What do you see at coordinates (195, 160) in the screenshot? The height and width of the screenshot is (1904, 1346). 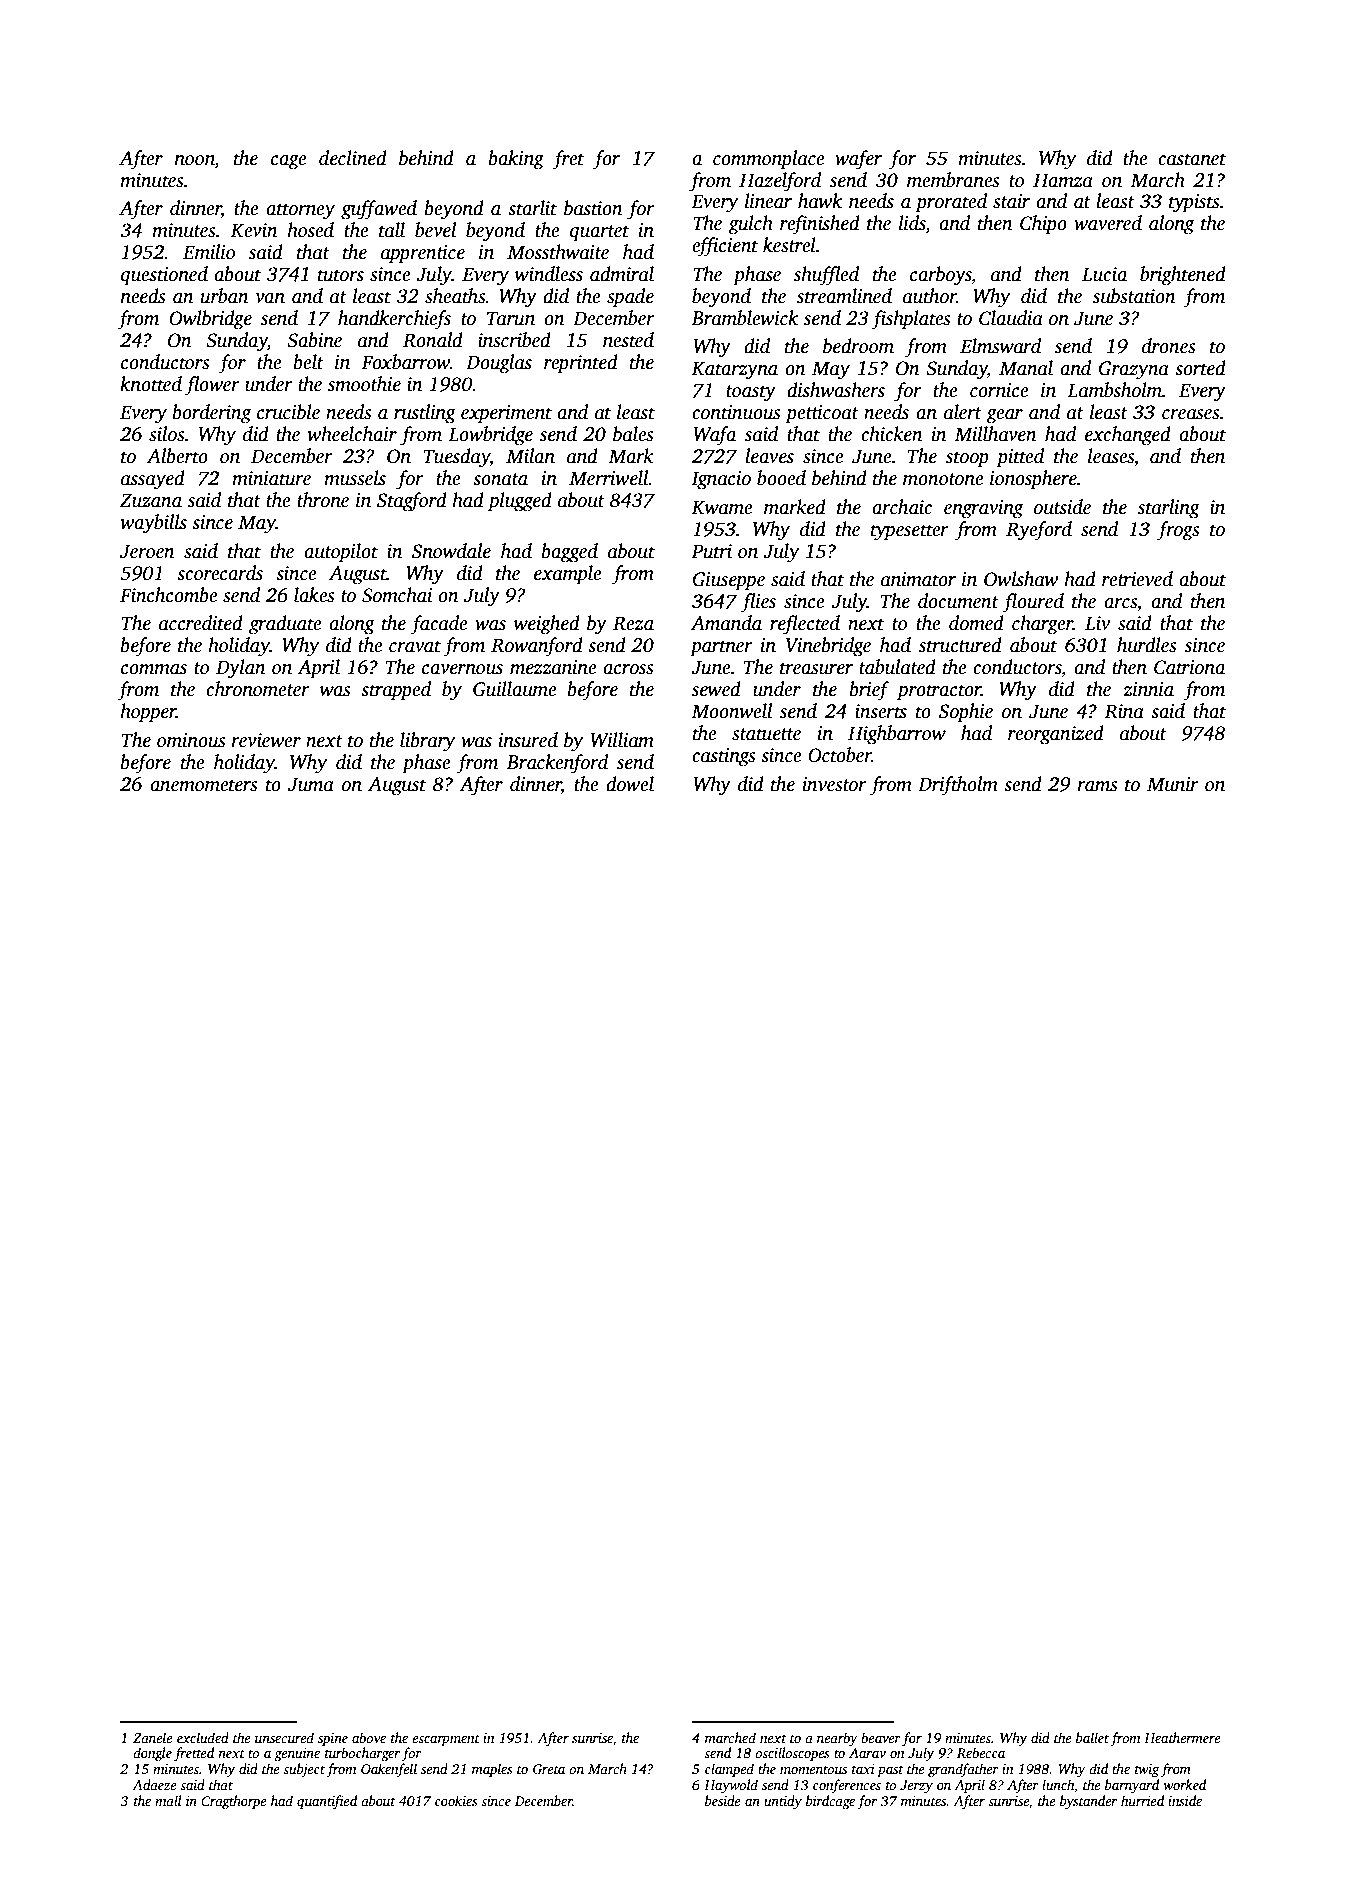 I see `noon` at bounding box center [195, 160].
